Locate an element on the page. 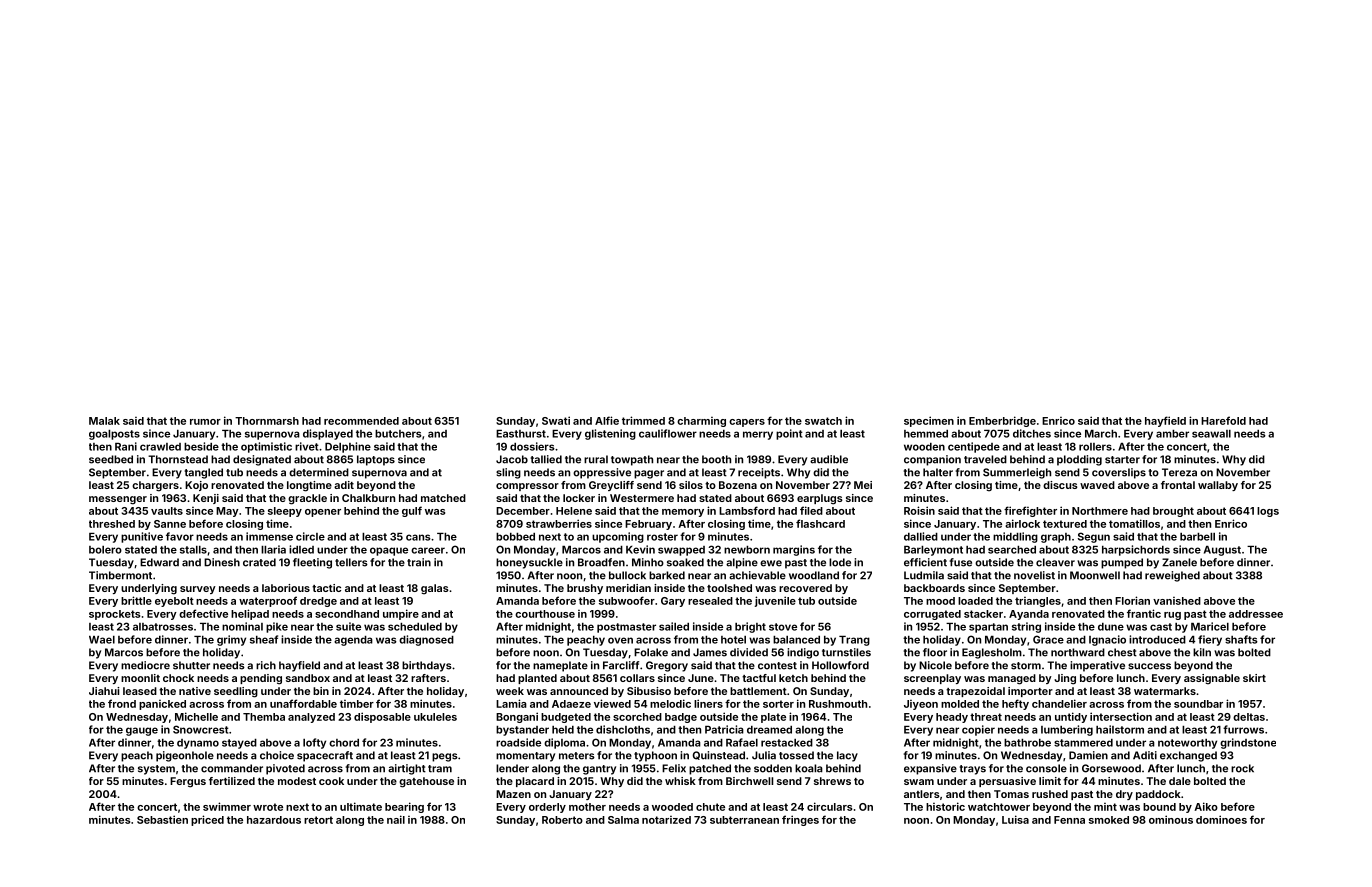 This page has width=1372, height=887. choice is located at coordinates (277, 755).
